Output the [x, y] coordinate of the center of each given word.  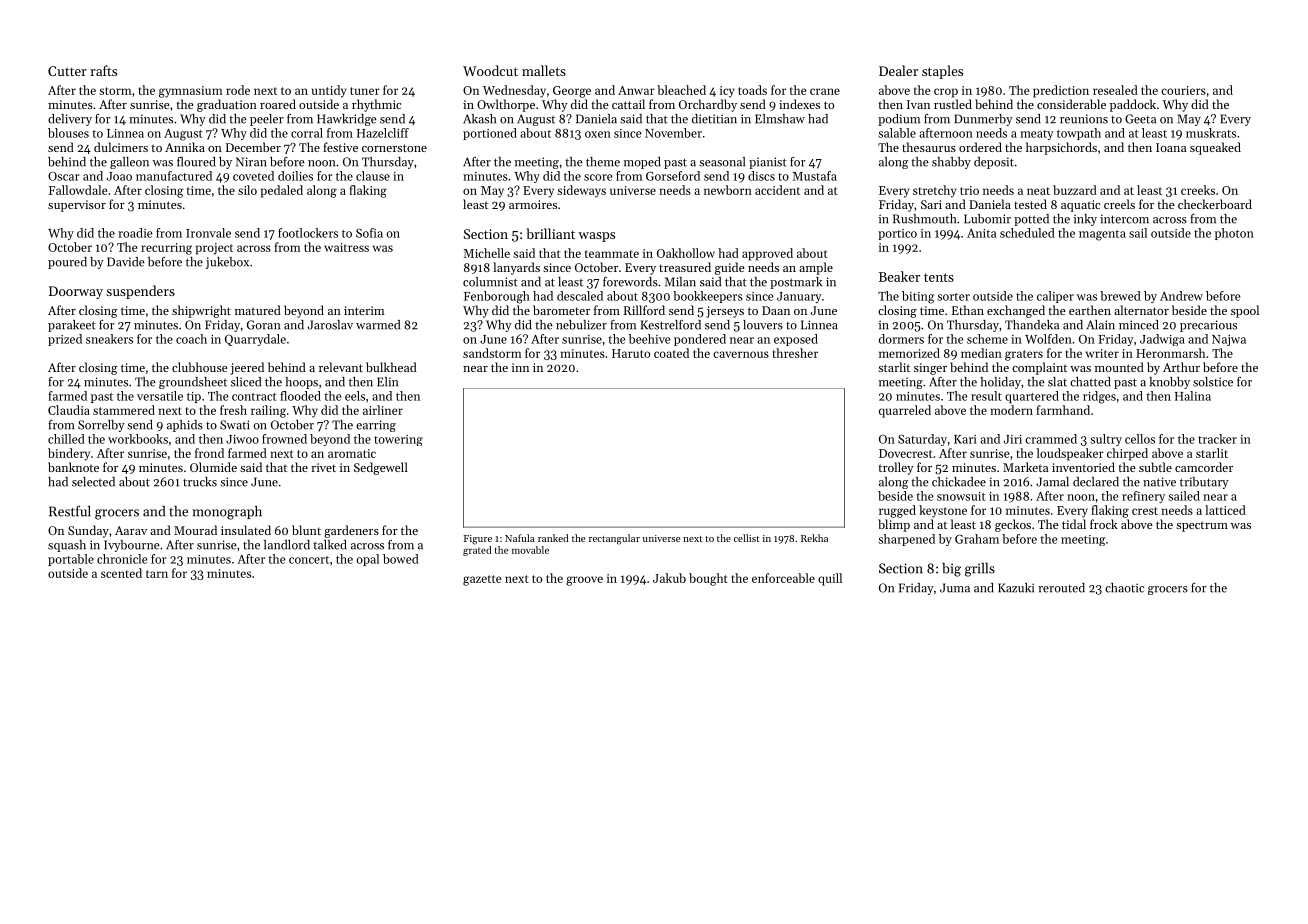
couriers [1183, 90]
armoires [533, 204]
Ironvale [208, 233]
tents [939, 277]
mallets [544, 70]
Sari [931, 204]
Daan [776, 310]
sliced [246, 382]
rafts [103, 70]
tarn [157, 574]
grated [477, 551]
